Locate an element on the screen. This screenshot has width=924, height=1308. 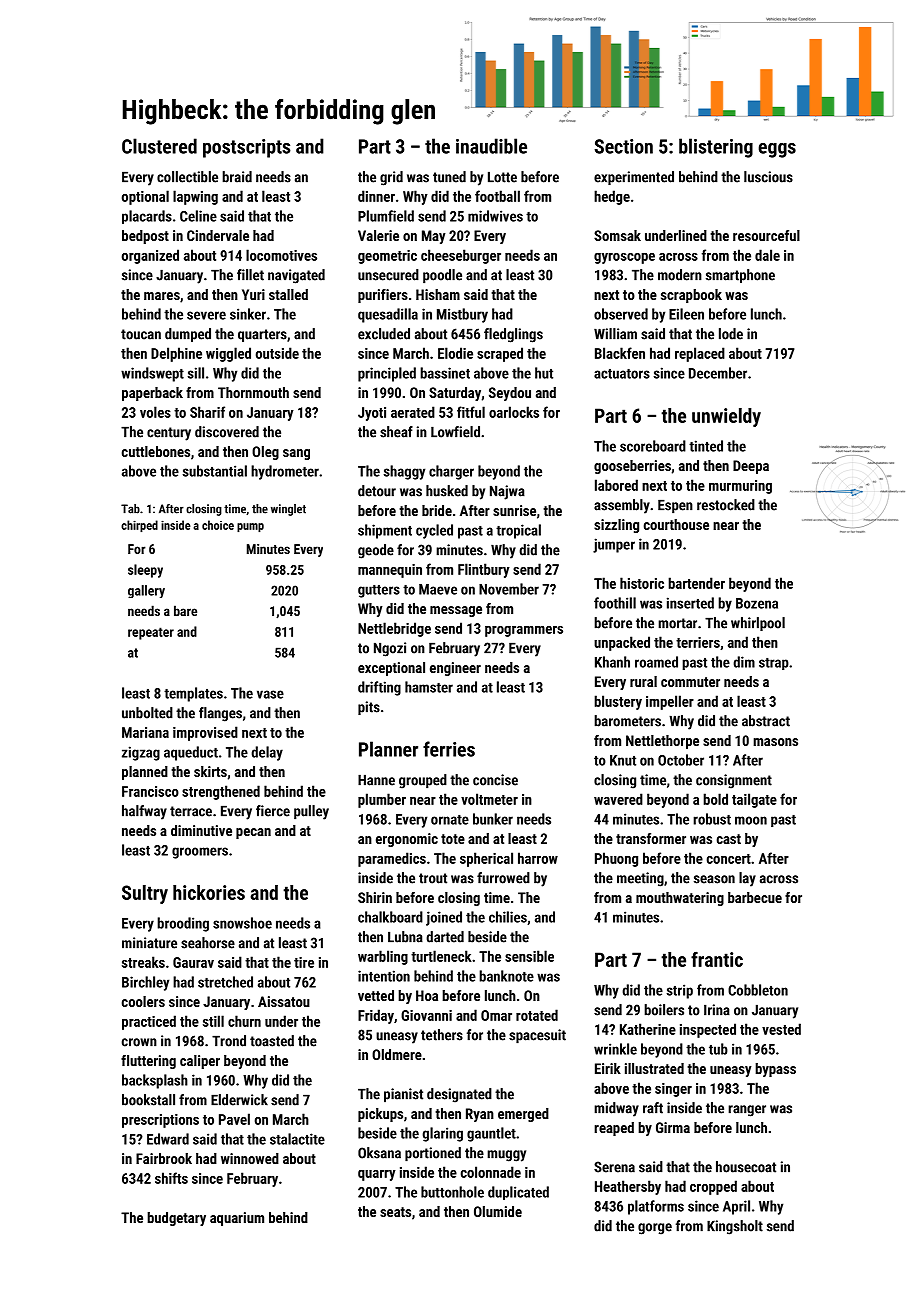
eggs is located at coordinates (777, 150).
